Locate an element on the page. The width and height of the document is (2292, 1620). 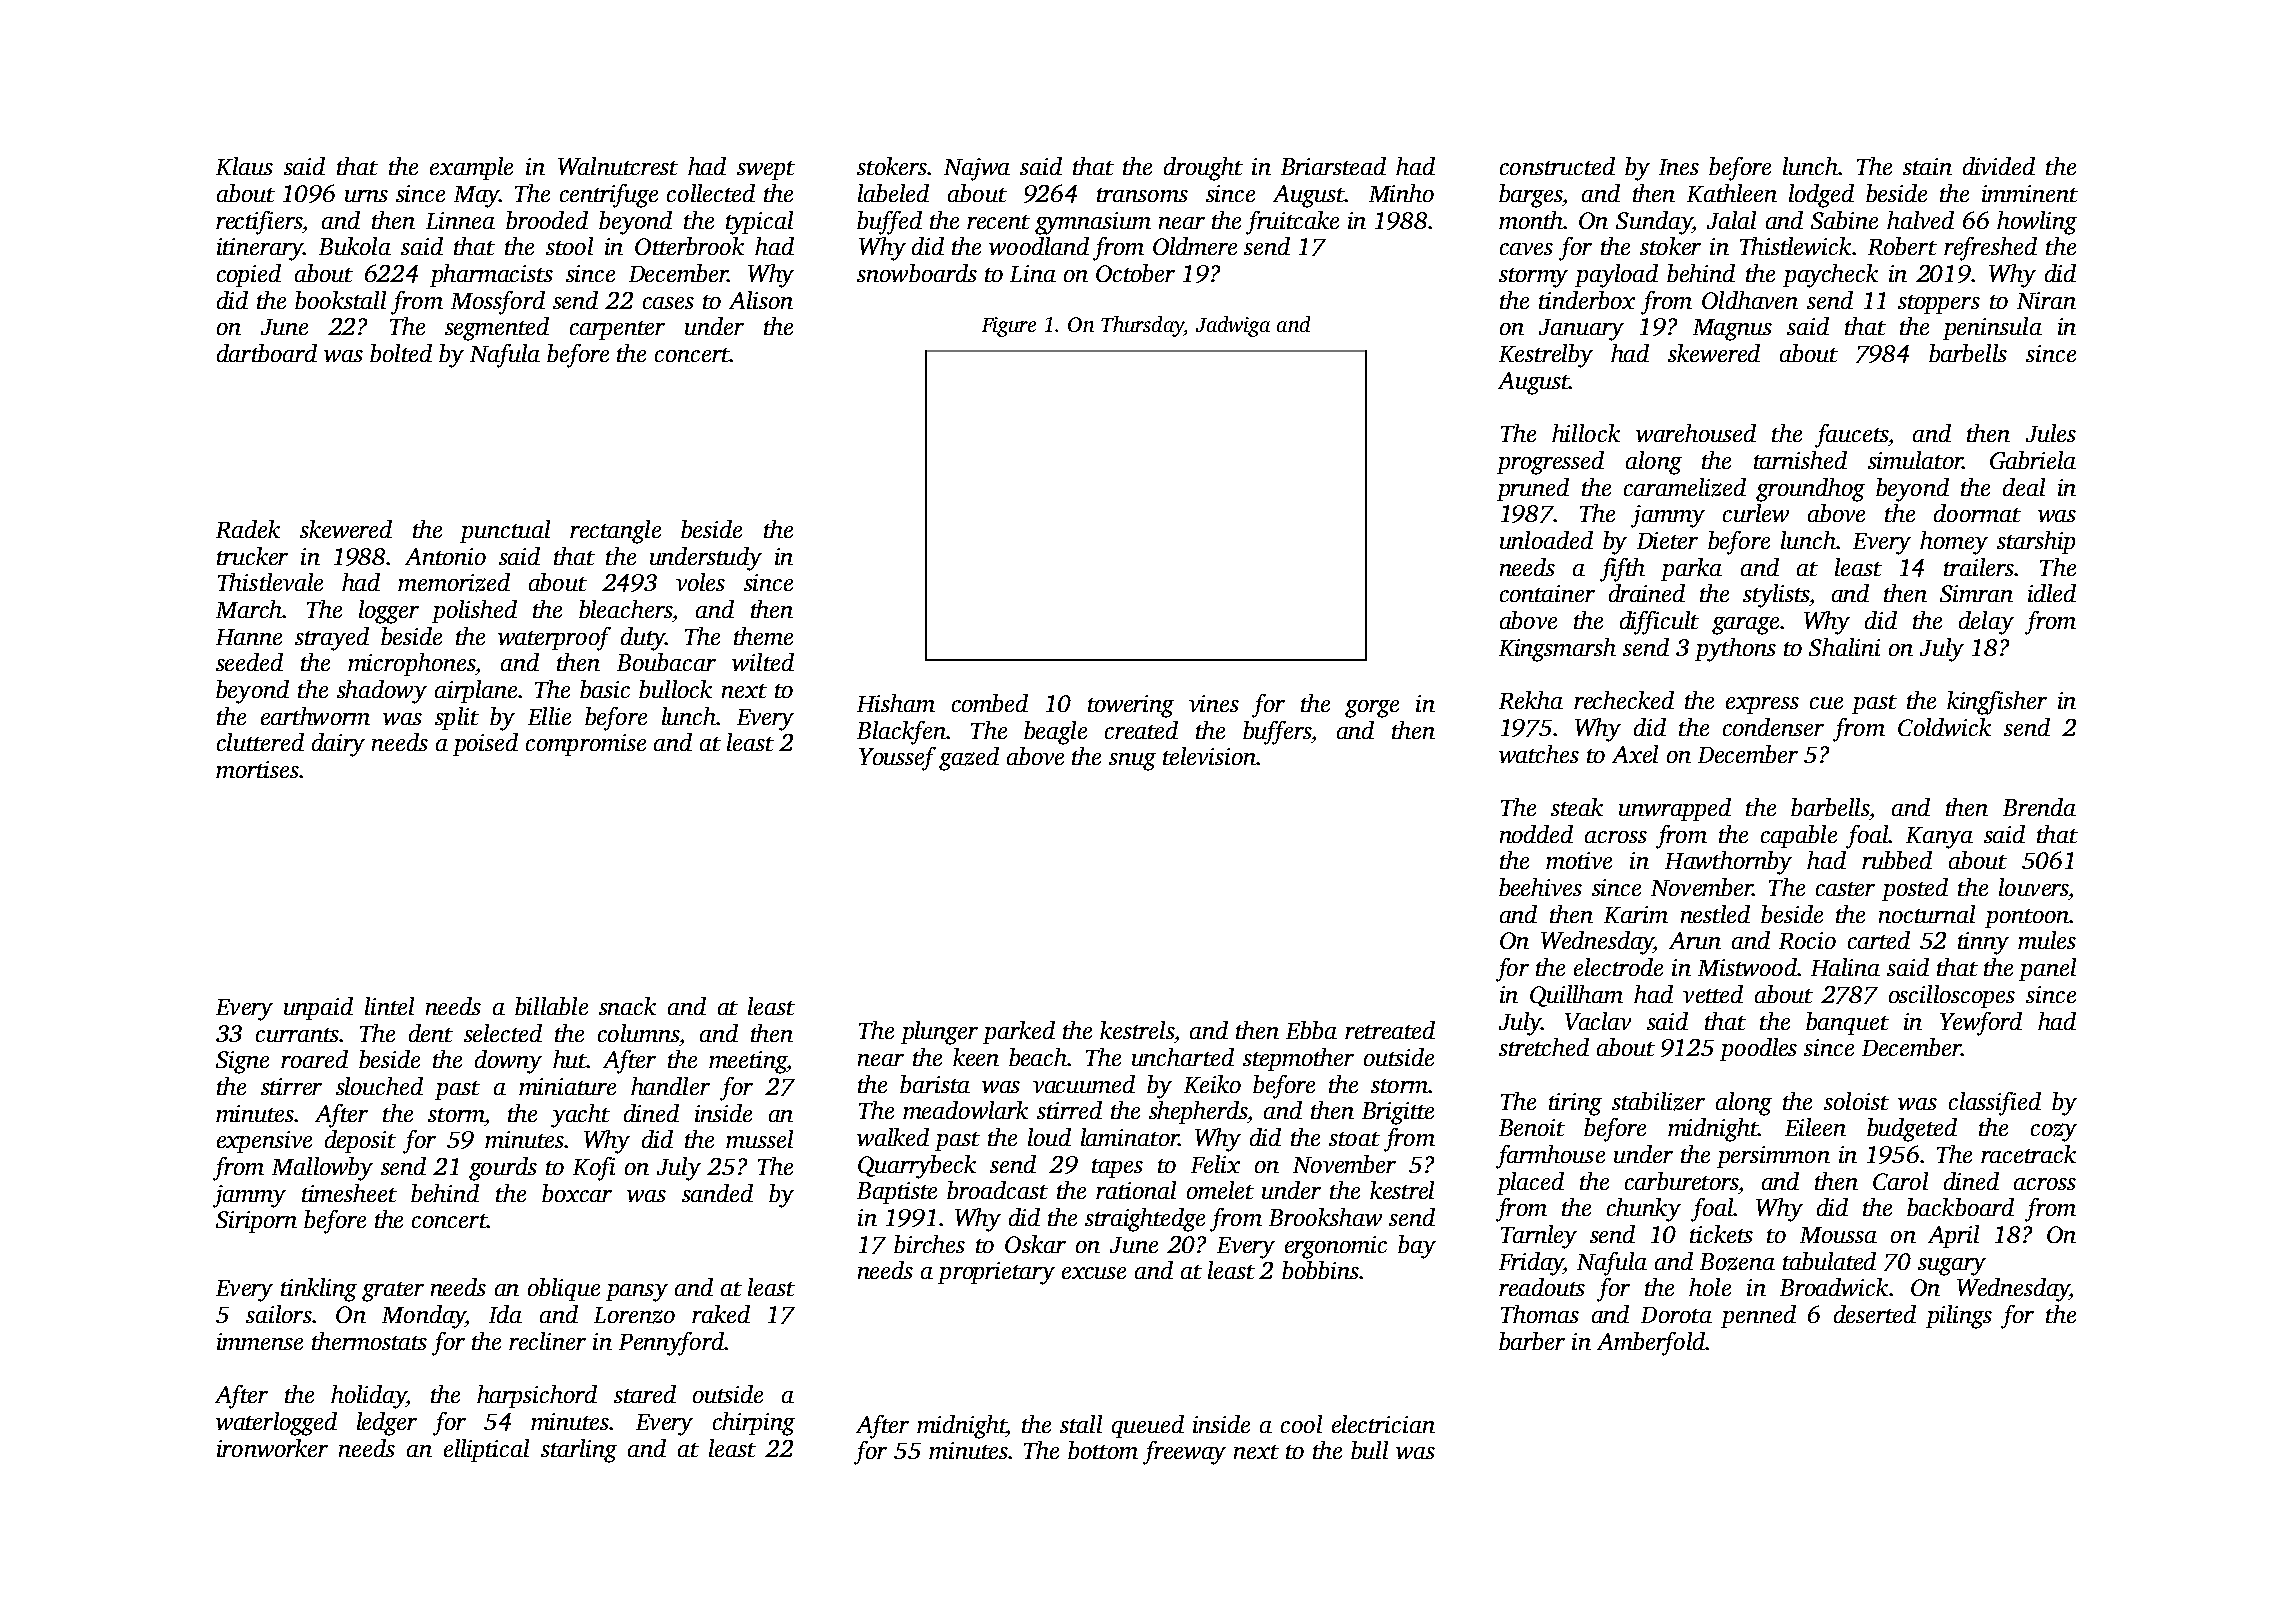
freeway is located at coordinates (1184, 1453).
